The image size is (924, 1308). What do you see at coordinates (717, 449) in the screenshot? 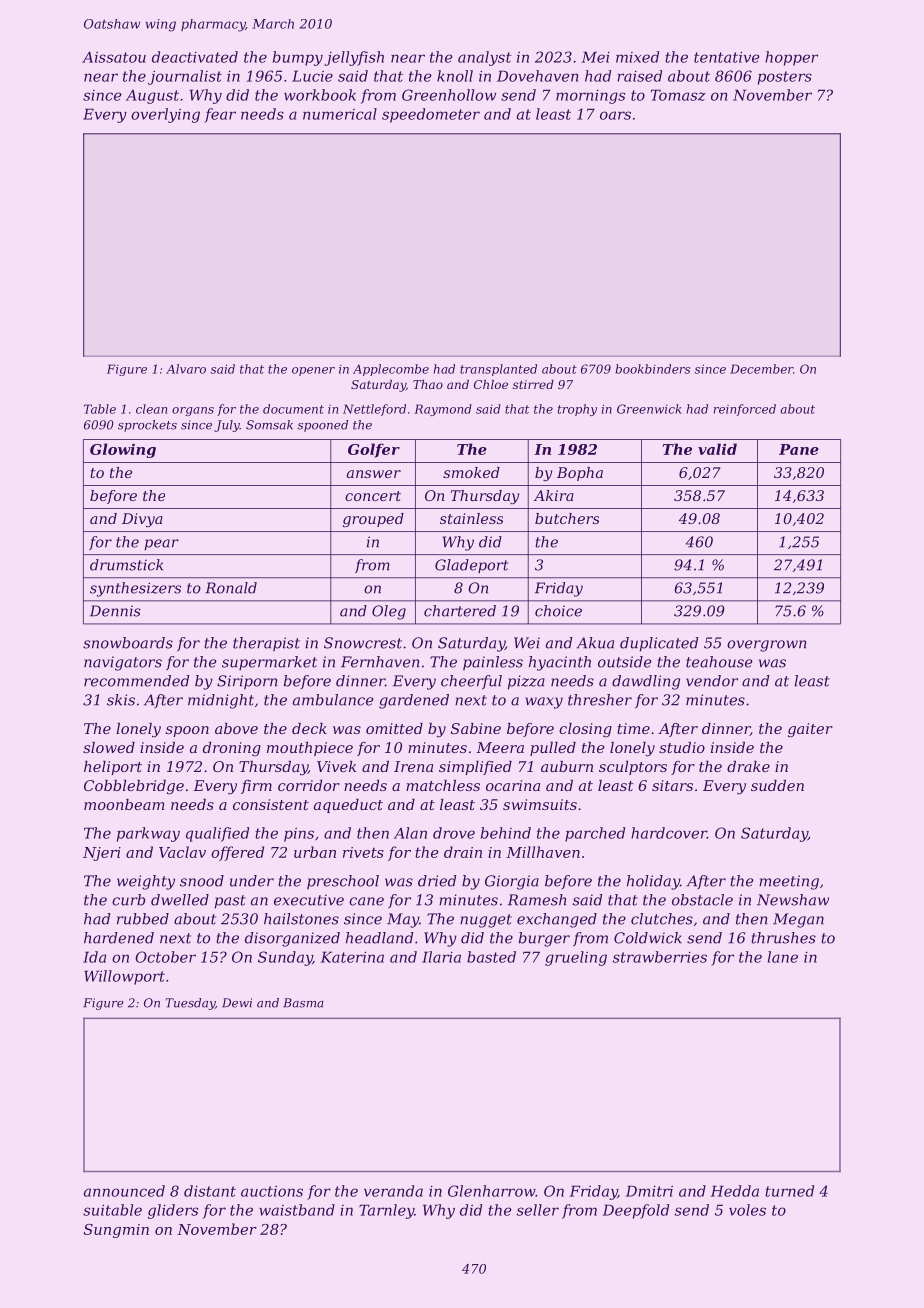
I see `valid` at bounding box center [717, 449].
